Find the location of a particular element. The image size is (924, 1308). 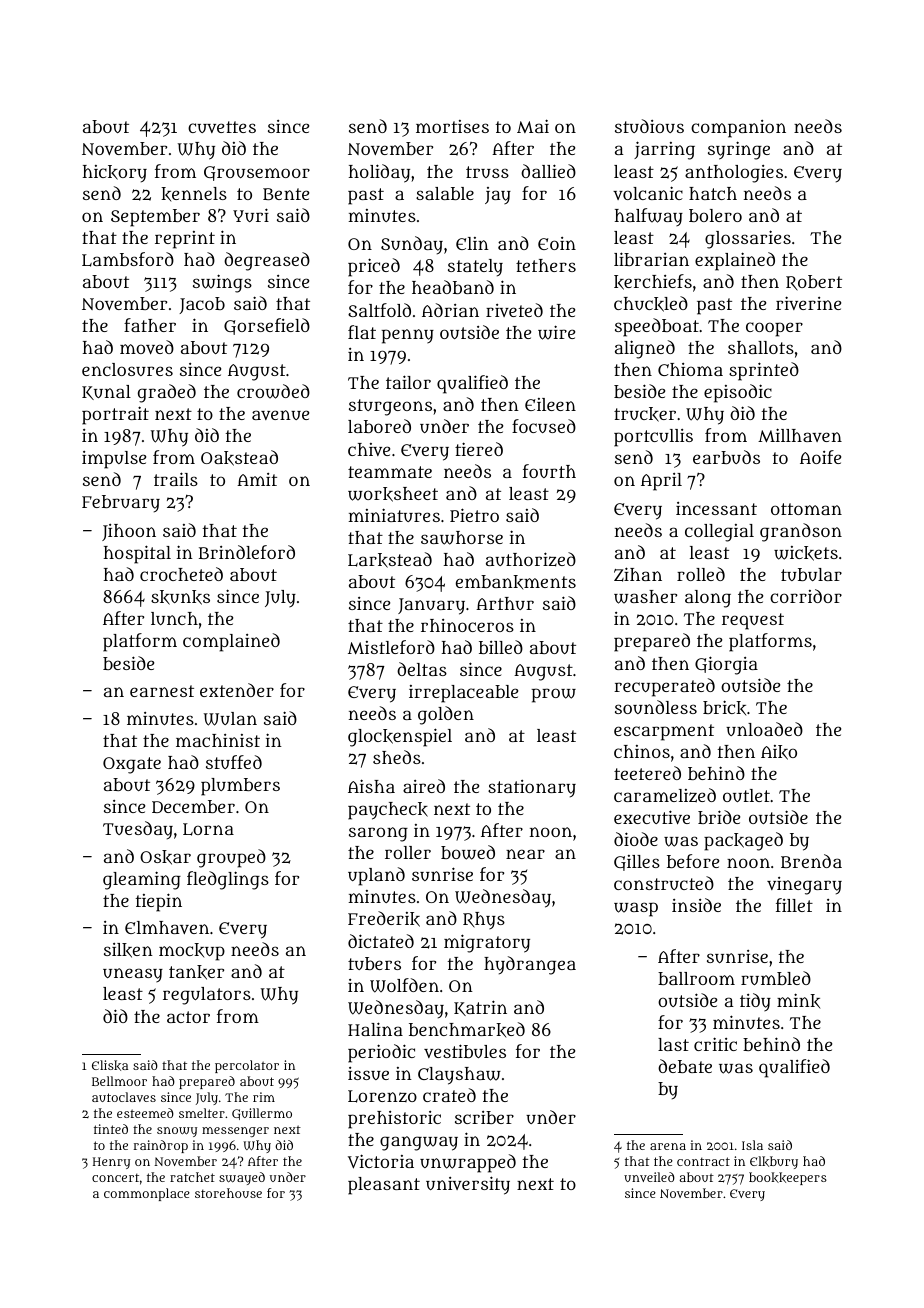

packaged is located at coordinates (743, 841).
